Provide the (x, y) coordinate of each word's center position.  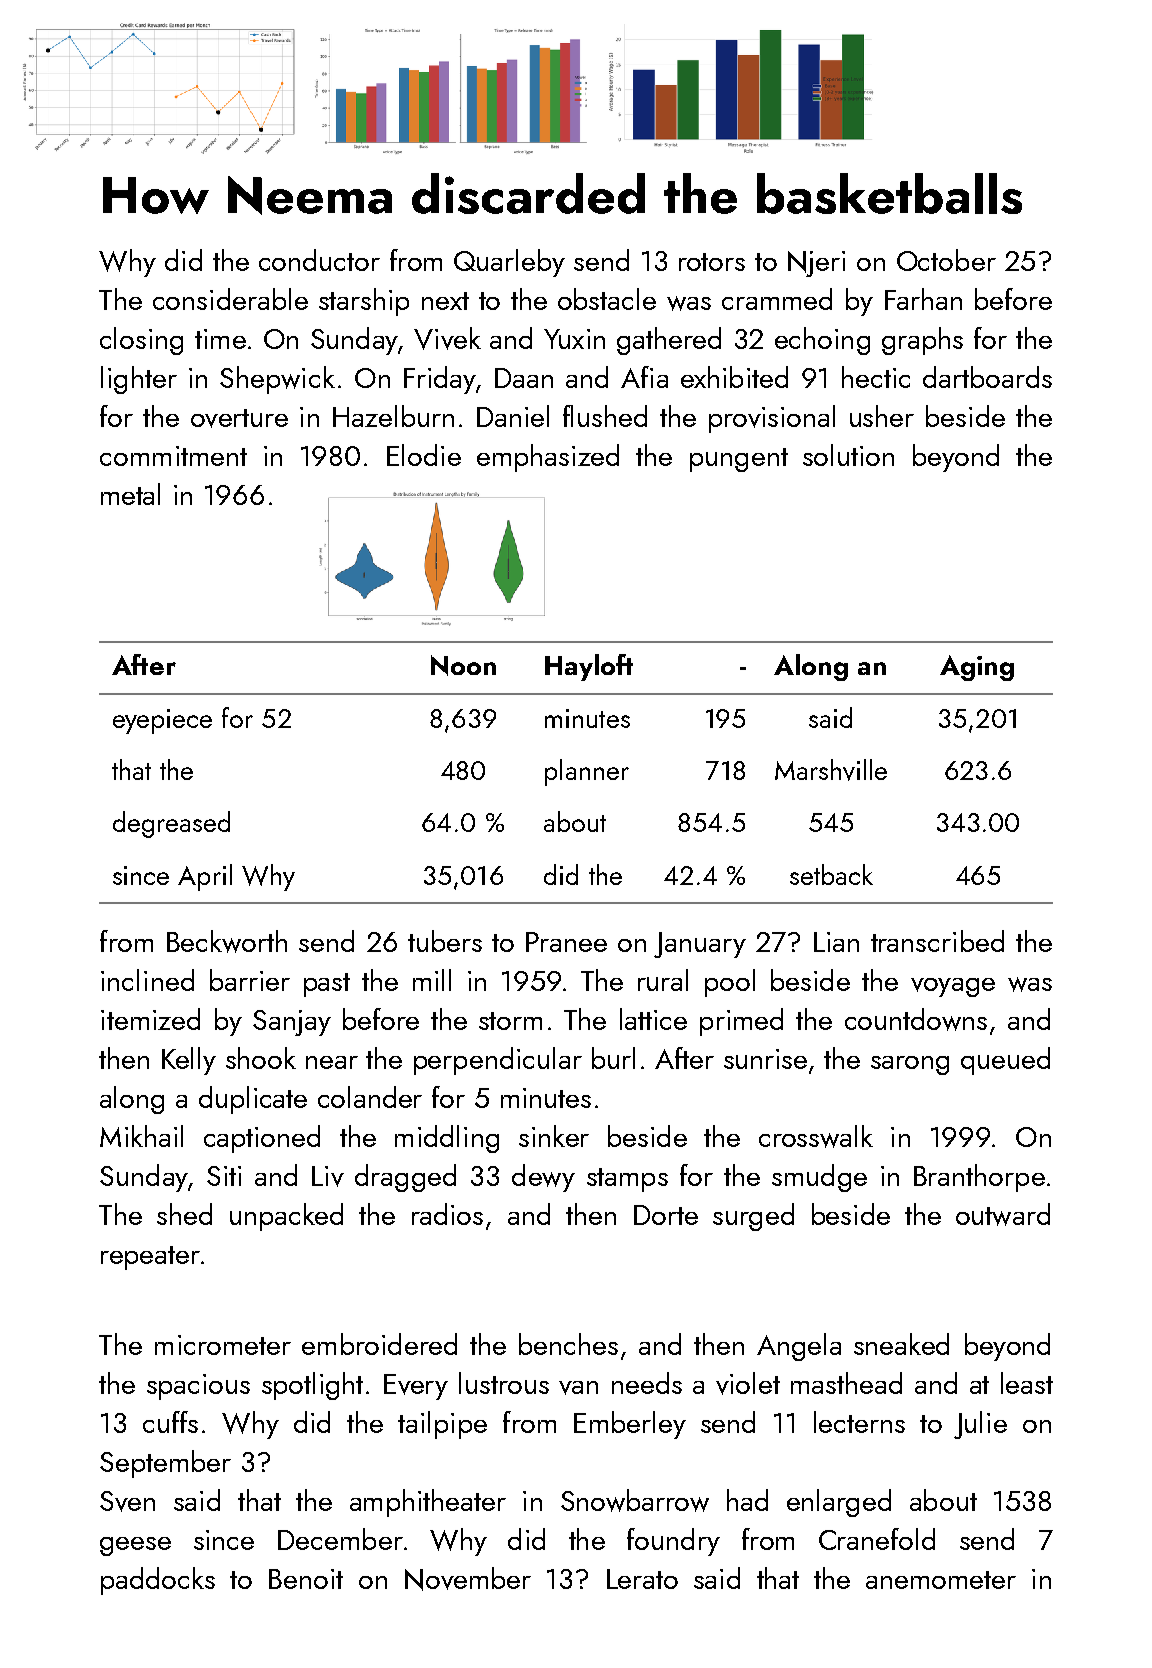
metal (130, 494)
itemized (150, 1019)
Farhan (923, 299)
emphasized (548, 458)
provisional (772, 419)
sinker (554, 1136)
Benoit (306, 1579)
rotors (712, 262)
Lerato (642, 1579)
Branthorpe (979, 1178)
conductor (319, 260)
